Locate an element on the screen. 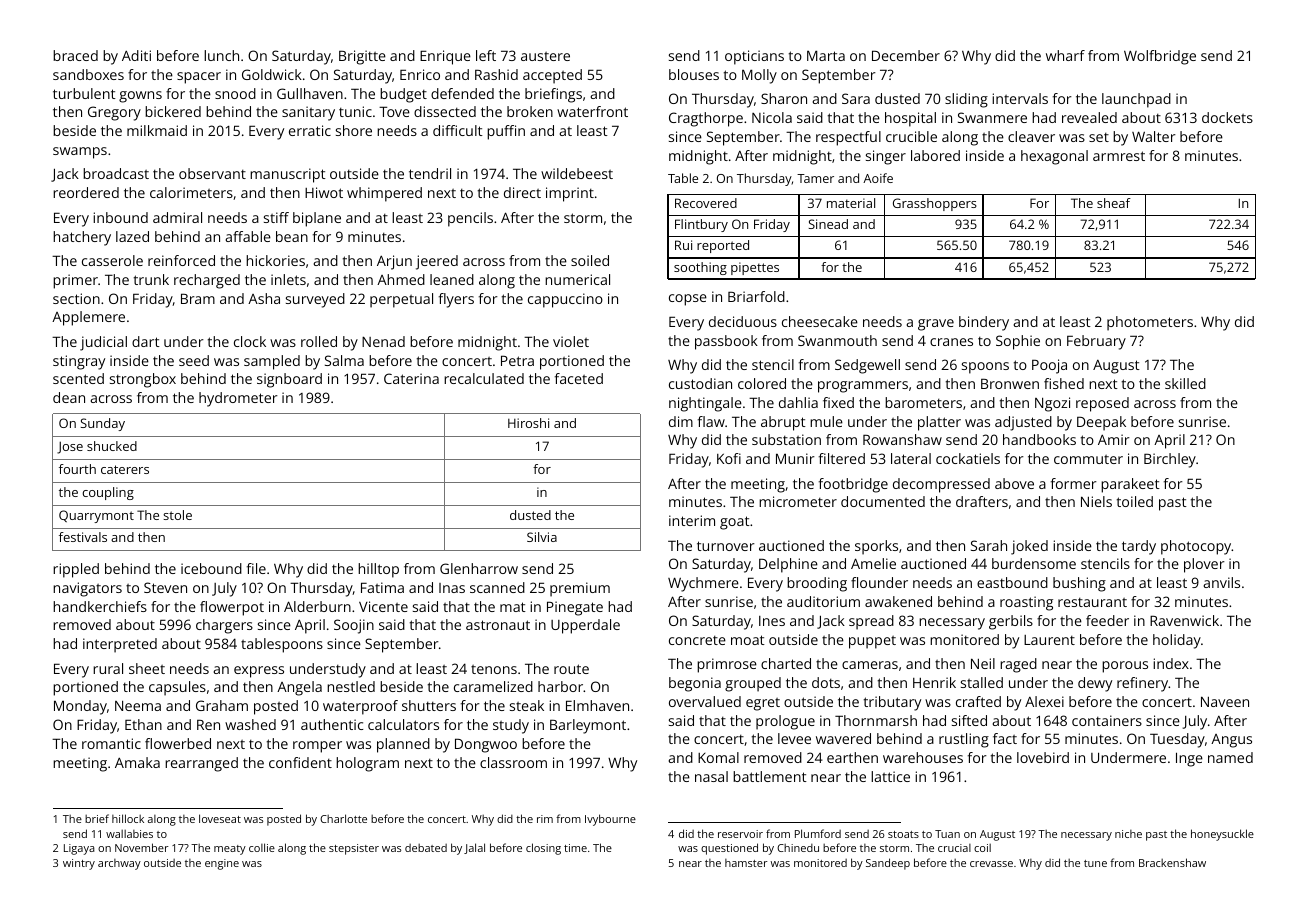  Hiroshi is located at coordinates (528, 423).
